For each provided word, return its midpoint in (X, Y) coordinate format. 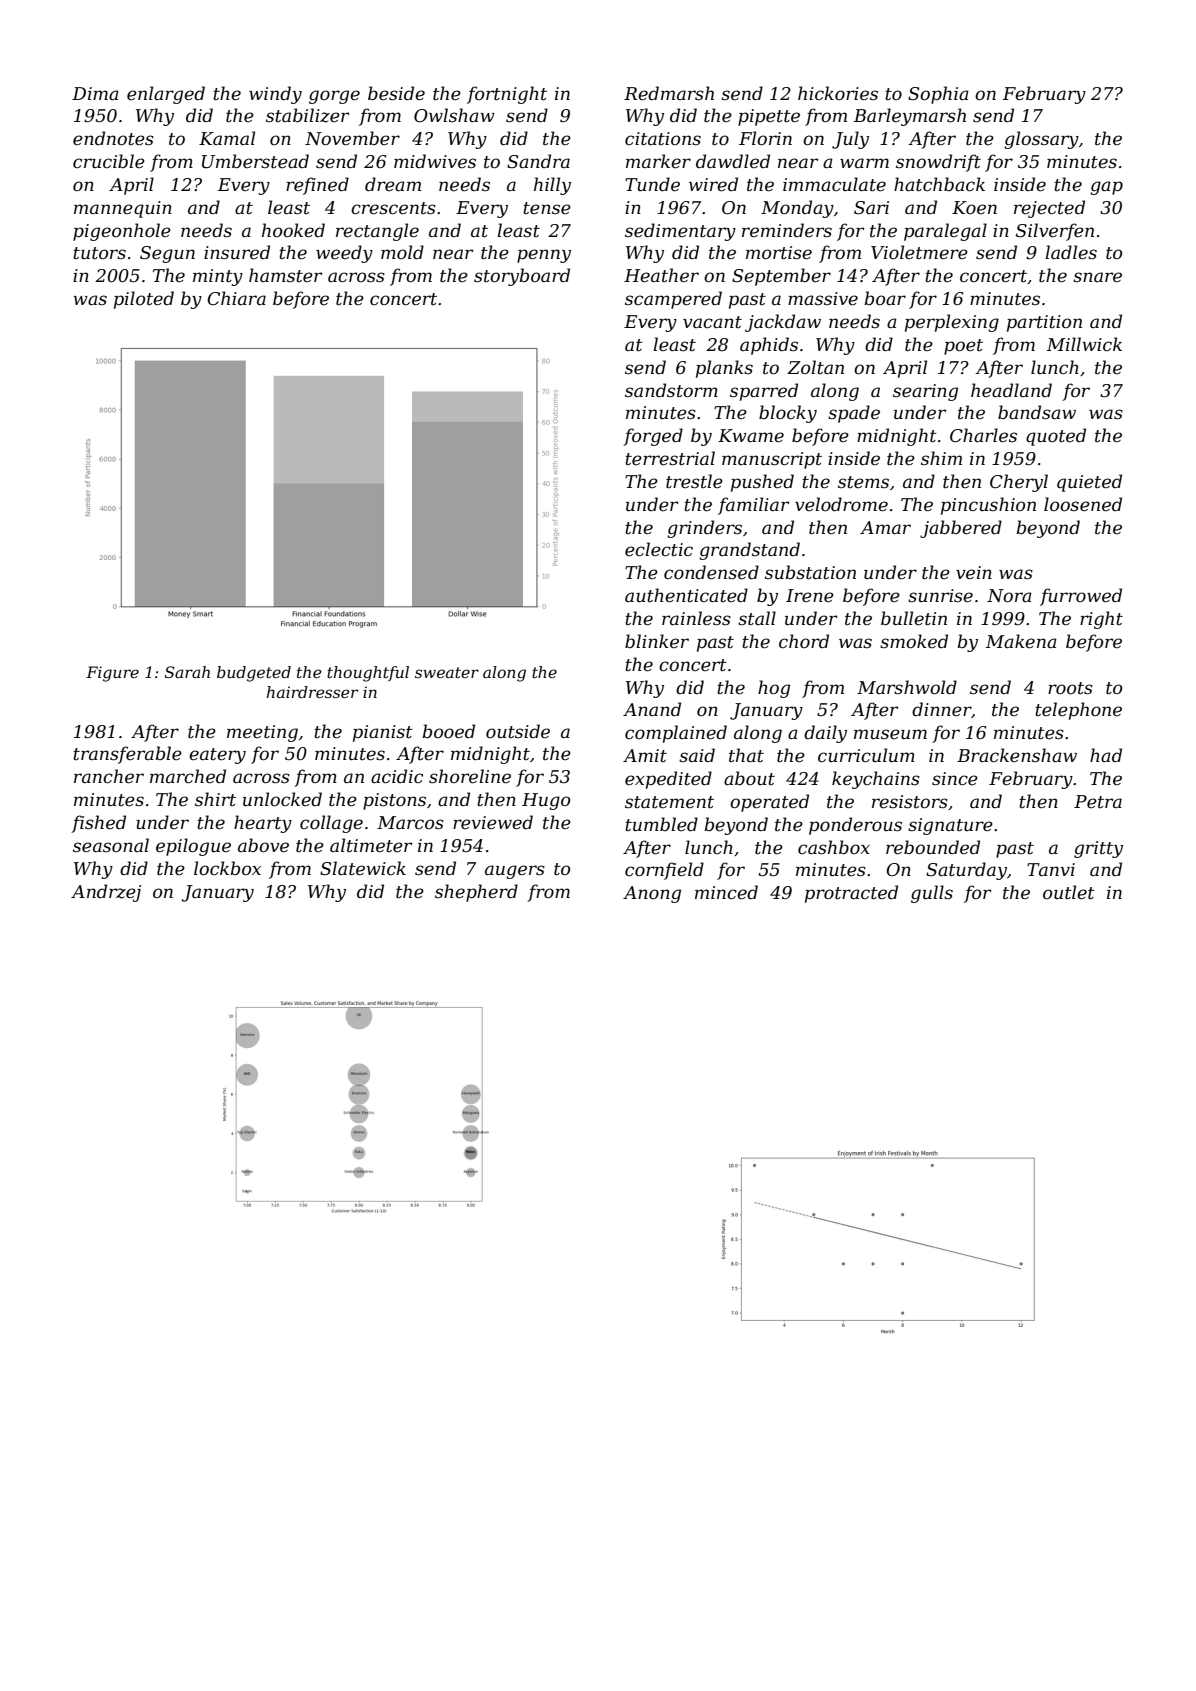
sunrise (940, 596)
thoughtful (368, 674)
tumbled (661, 824)
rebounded (933, 847)
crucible (109, 161)
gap (1106, 188)
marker (658, 161)
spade (854, 414)
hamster (285, 275)
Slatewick (363, 868)
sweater (447, 672)
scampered (673, 300)
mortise (779, 253)
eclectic (659, 549)
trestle (694, 481)
